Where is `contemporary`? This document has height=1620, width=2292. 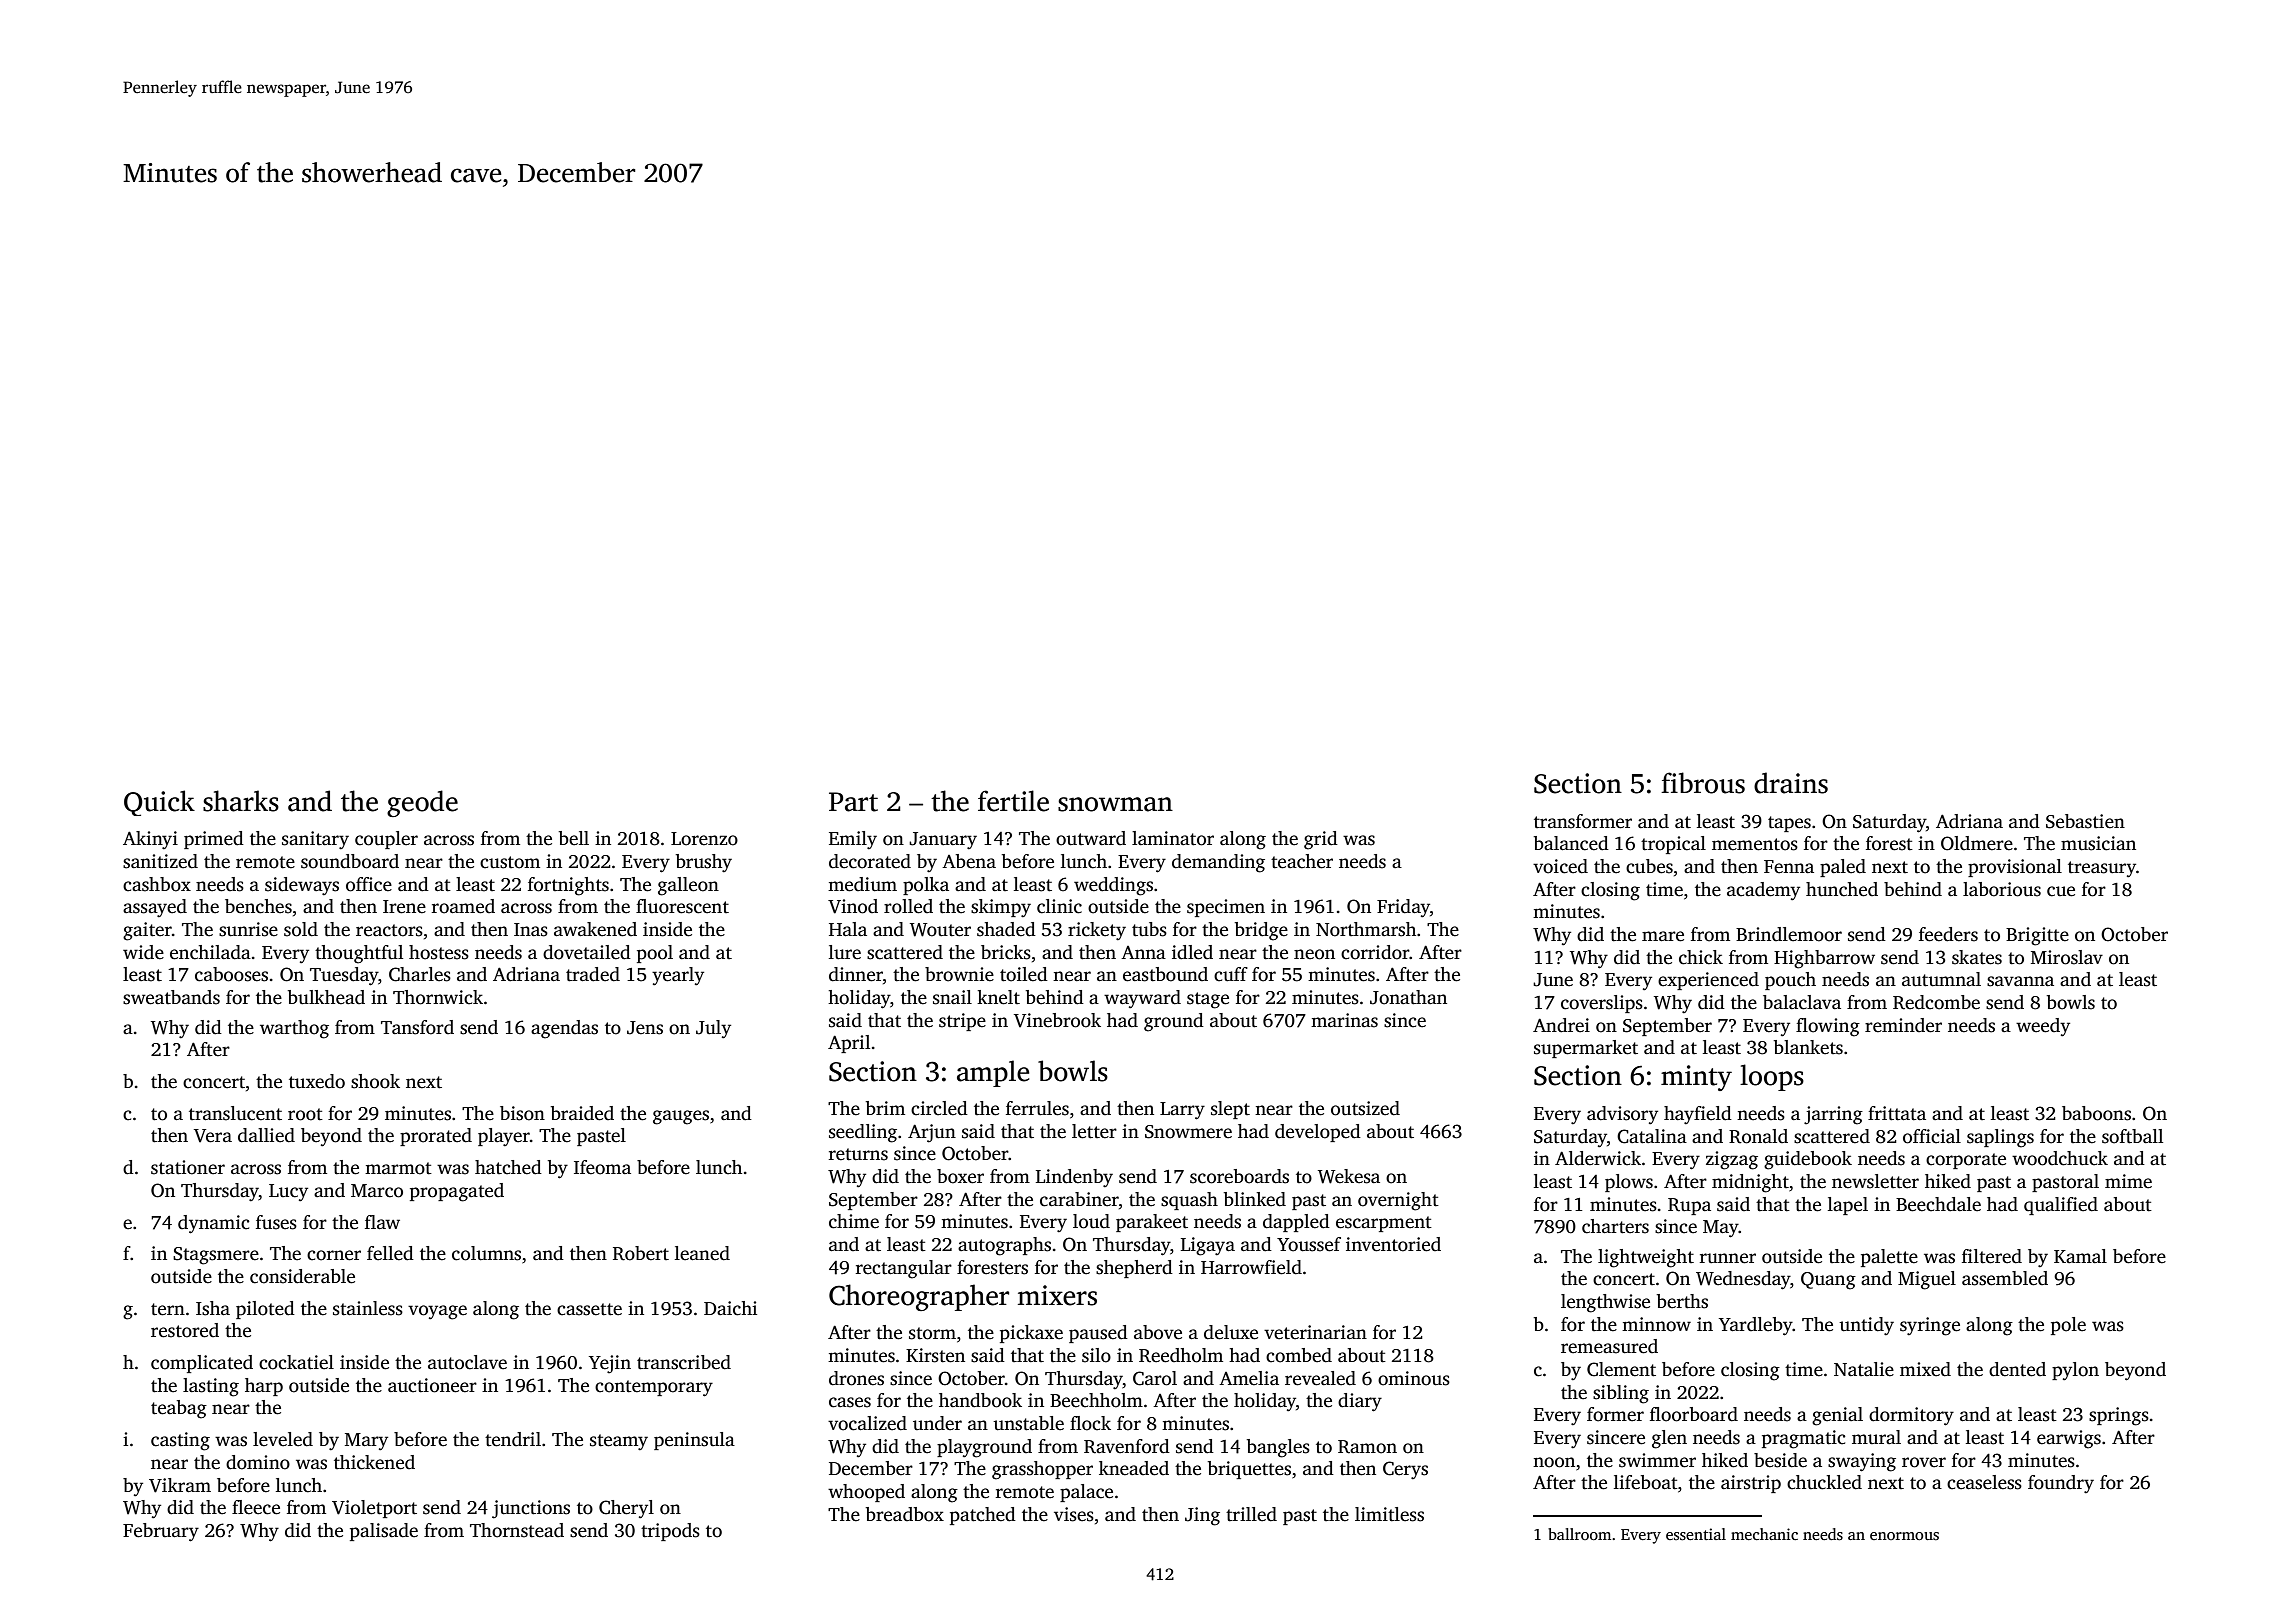
contemporary is located at coordinates (654, 1388).
